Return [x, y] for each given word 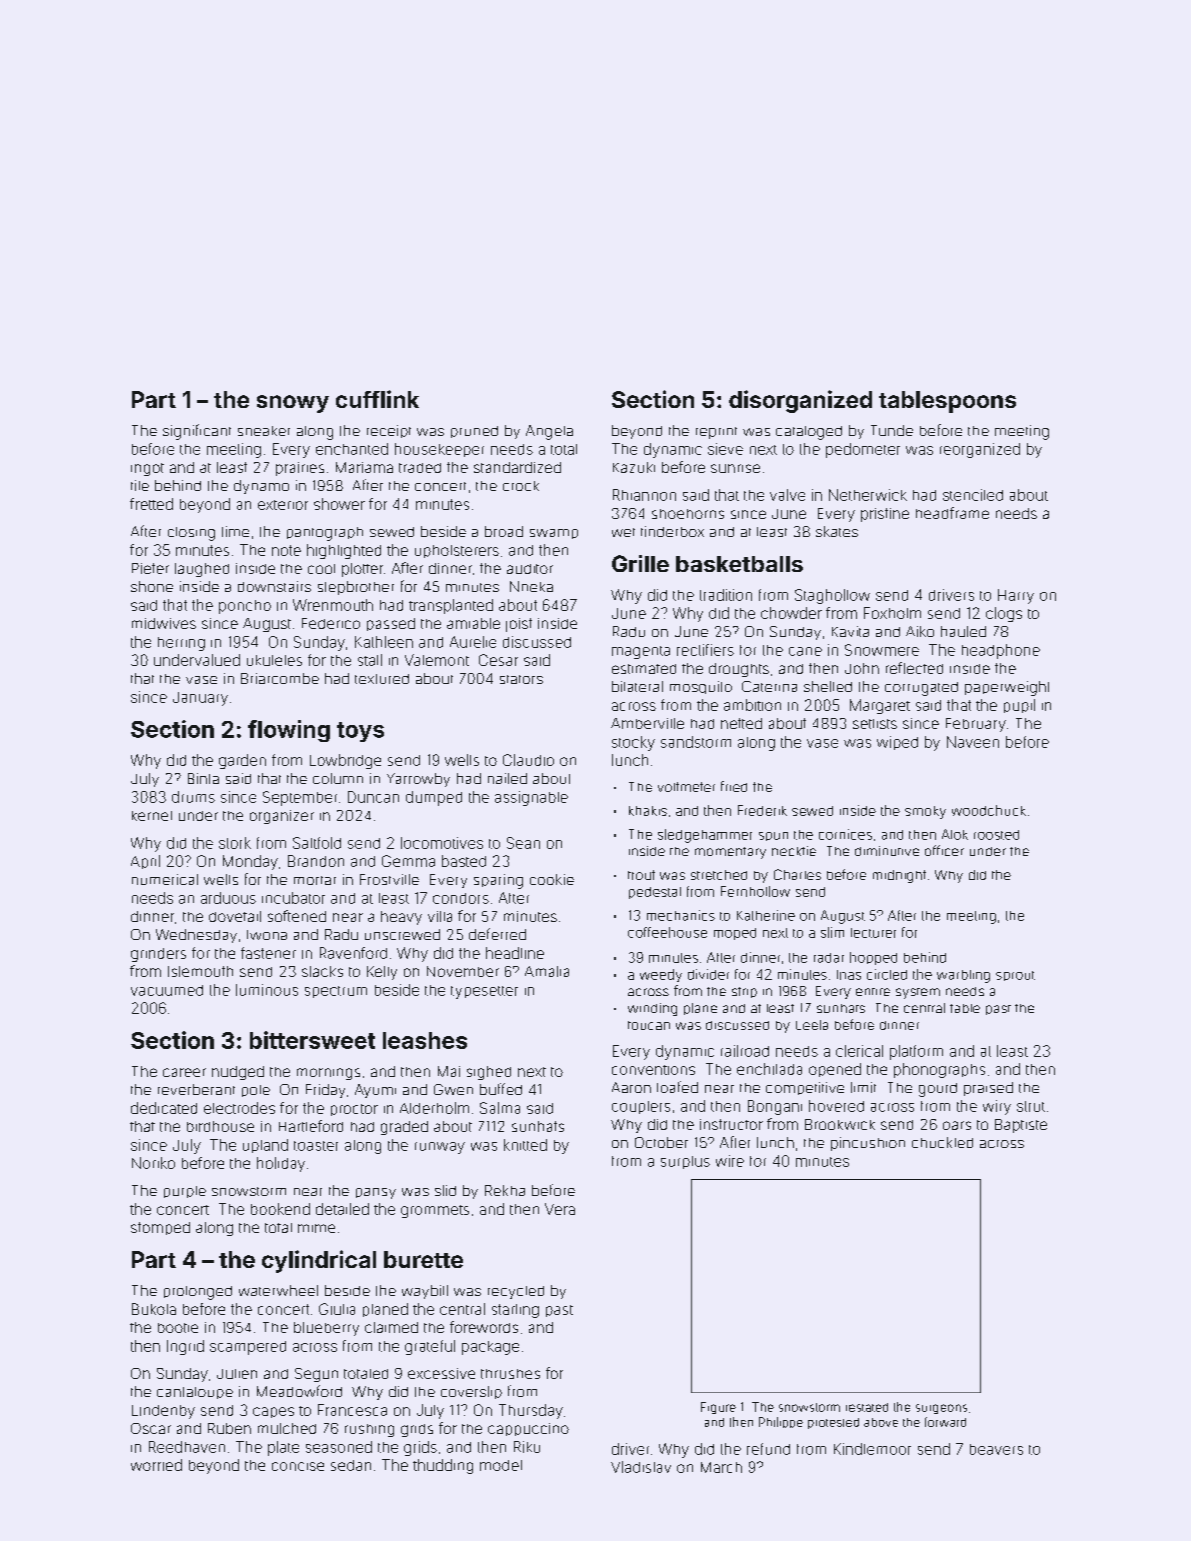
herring [181, 644]
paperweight [1007, 688]
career [184, 1072]
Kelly [382, 973]
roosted [996, 835]
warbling [963, 976]
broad [504, 531]
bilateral [637, 686]
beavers [996, 1449]
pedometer [863, 450]
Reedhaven [187, 1447]
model [501, 1465]
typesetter [484, 992]
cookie [552, 879]
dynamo [261, 487]
